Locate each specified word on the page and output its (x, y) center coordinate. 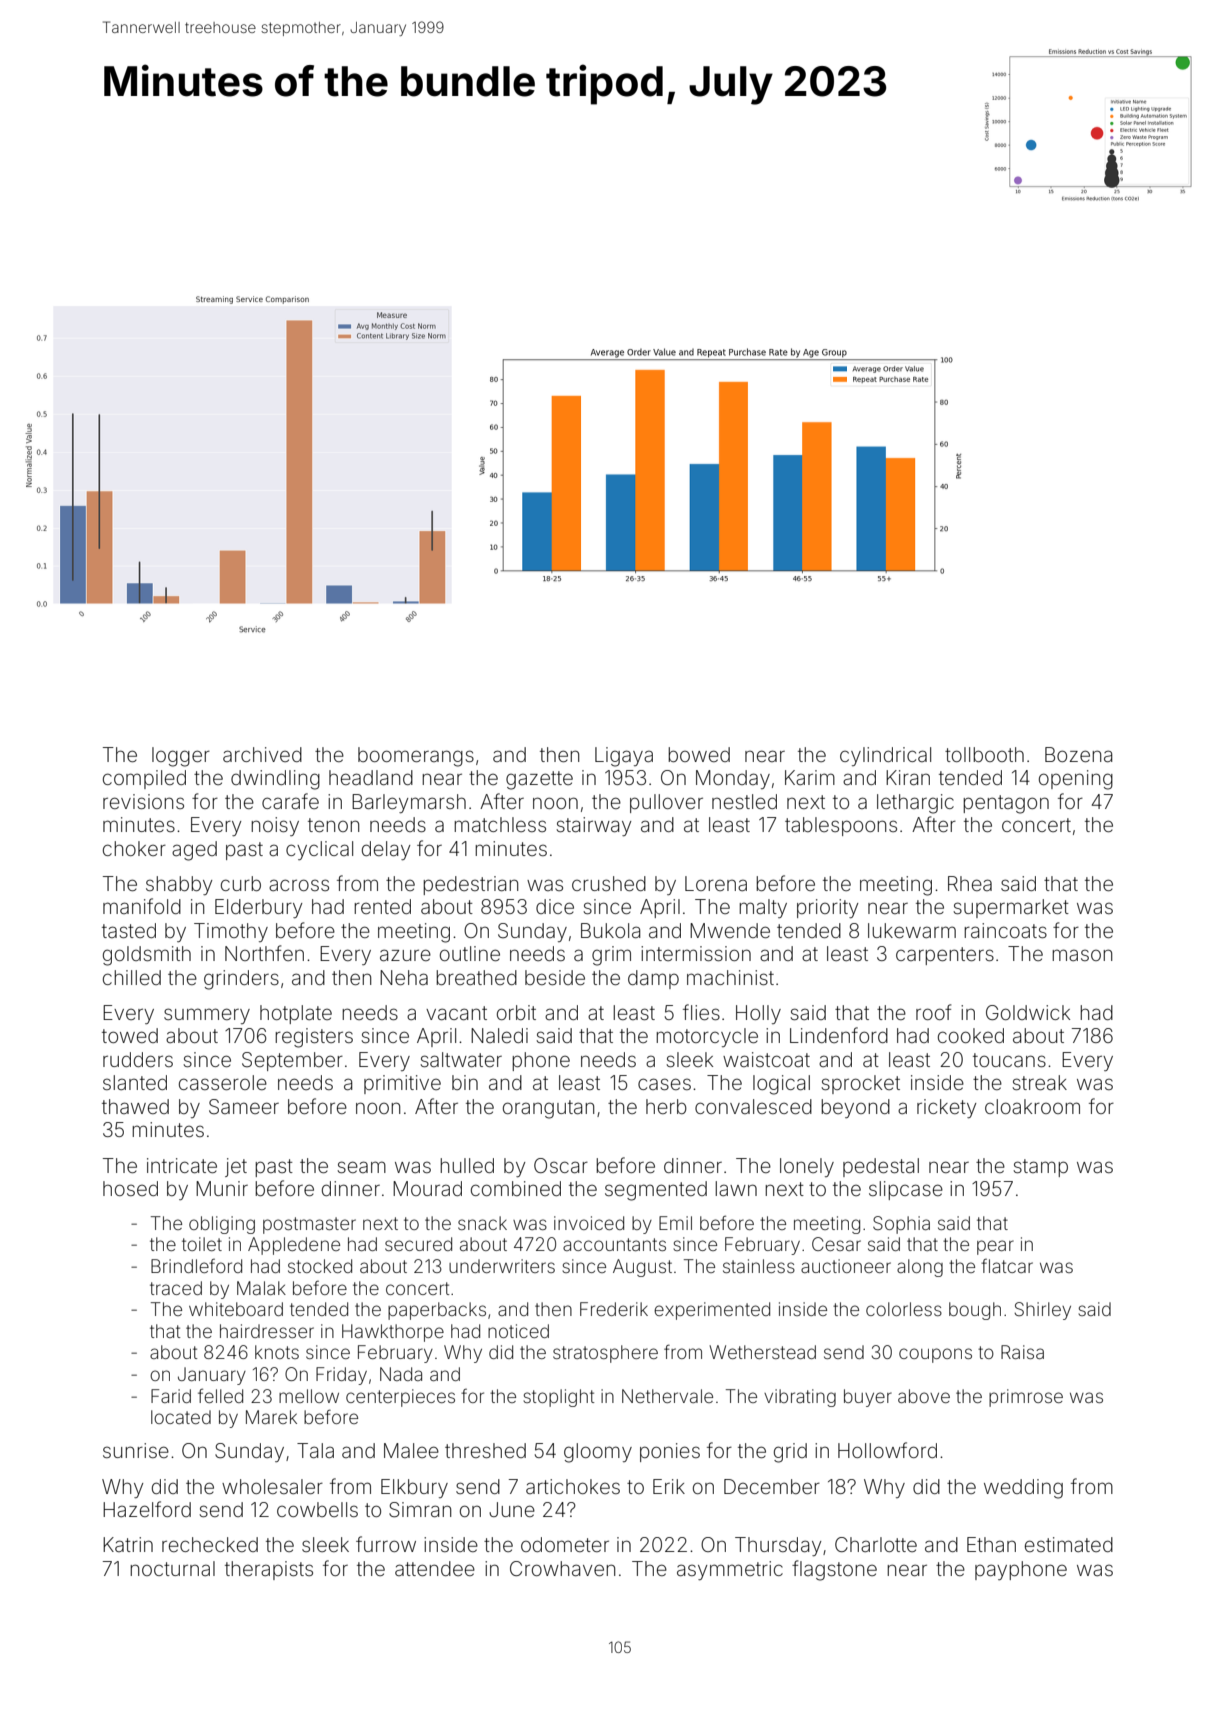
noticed (518, 1331)
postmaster (309, 1225)
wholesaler (272, 1486)
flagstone (834, 1570)
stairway (593, 826)
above (924, 1396)
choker (134, 848)
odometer (565, 1544)
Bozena (1078, 754)
